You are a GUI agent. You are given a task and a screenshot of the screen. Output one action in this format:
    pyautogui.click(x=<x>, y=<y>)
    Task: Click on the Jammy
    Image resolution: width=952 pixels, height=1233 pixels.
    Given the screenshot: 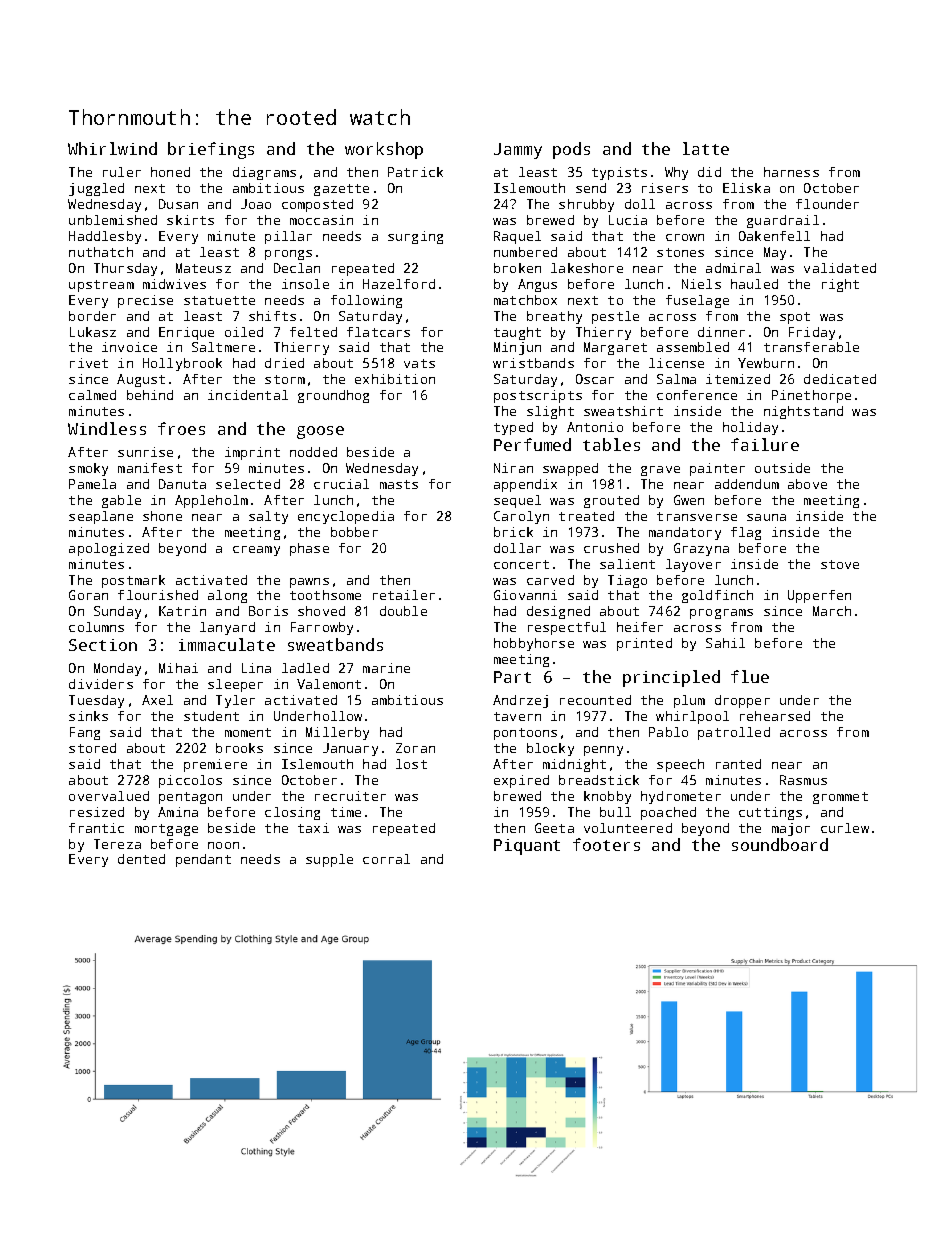 What is the action you would take?
    pyautogui.click(x=518, y=151)
